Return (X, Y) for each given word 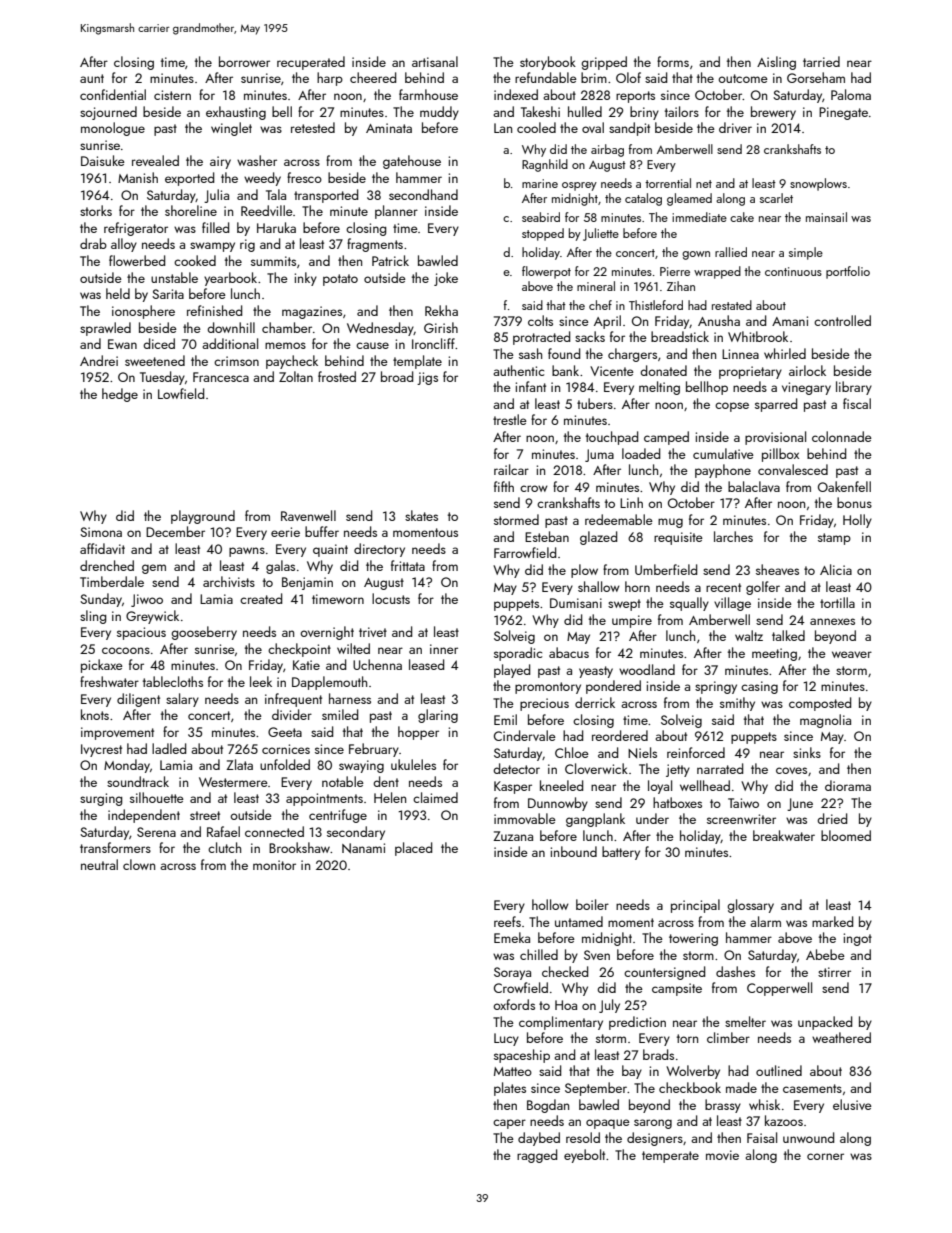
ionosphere (143, 312)
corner (825, 1156)
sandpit (629, 129)
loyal (660, 787)
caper (509, 1124)
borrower (244, 61)
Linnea (740, 354)
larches (733, 536)
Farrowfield (525, 552)
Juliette (601, 234)
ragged (537, 1156)
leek (261, 681)
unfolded (285, 764)
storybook (548, 63)
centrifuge (338, 816)
